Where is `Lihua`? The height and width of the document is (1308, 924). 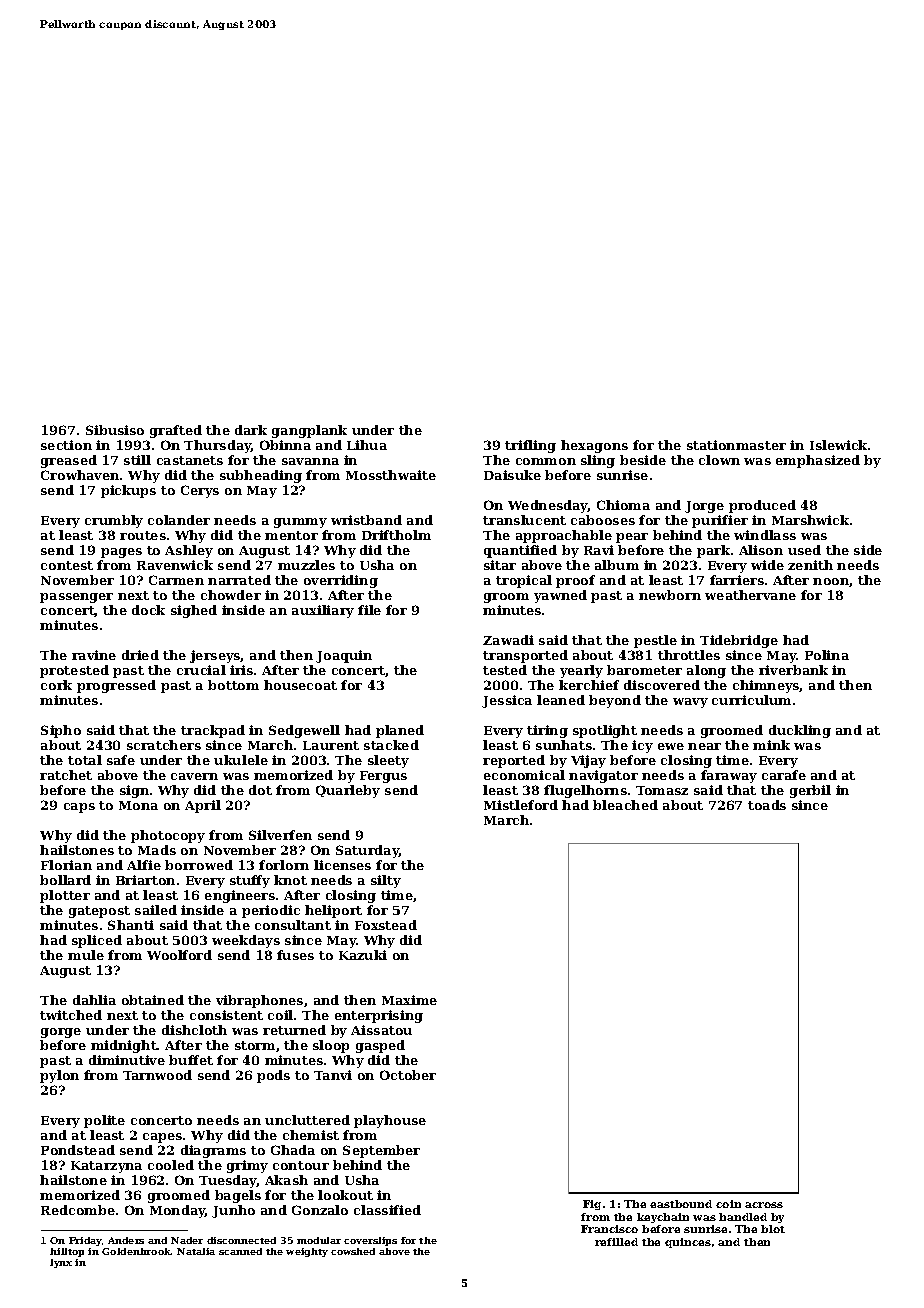 Lihua is located at coordinates (367, 445).
